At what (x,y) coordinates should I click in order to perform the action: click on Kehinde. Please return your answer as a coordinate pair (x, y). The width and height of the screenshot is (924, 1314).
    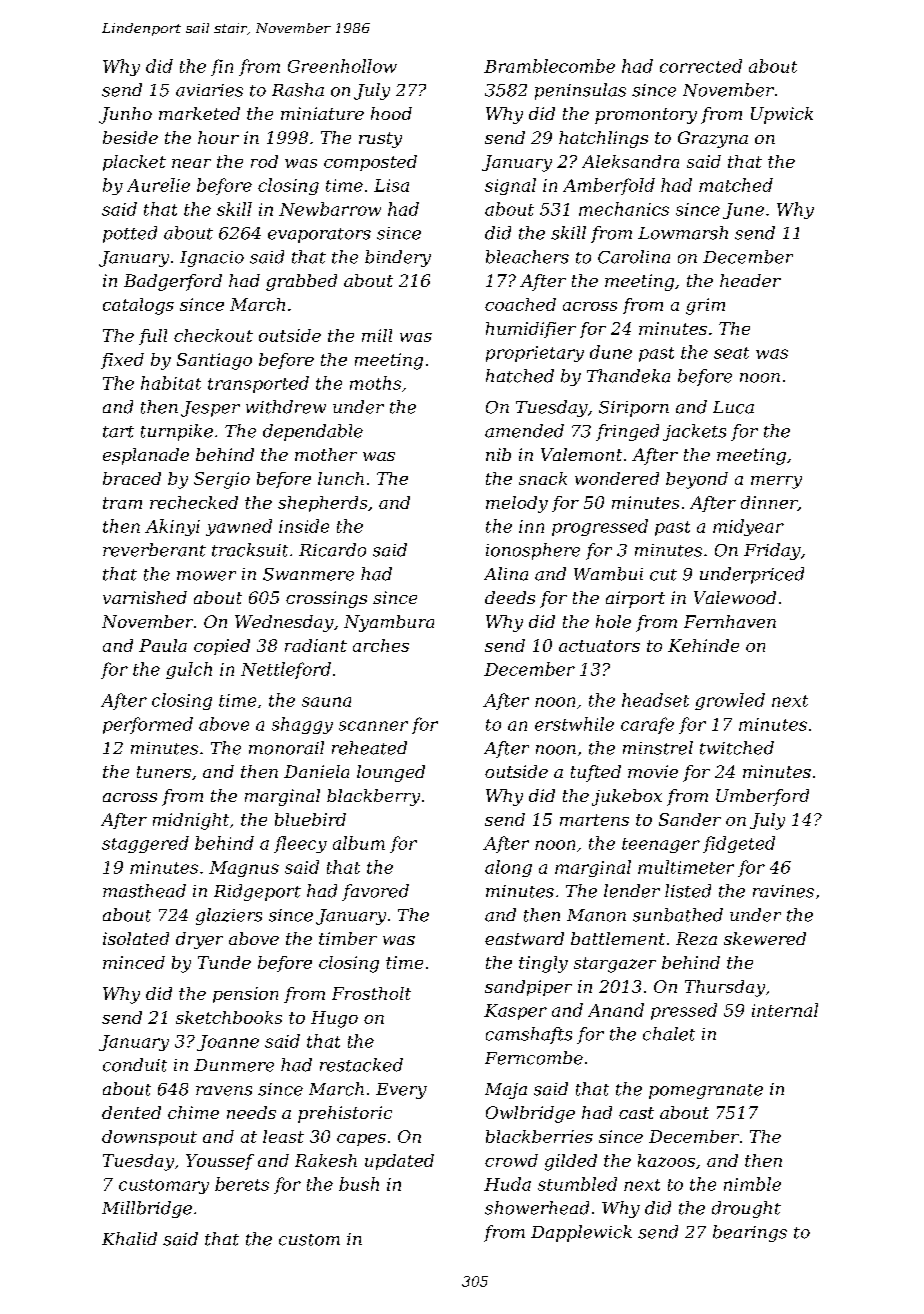
    Looking at the image, I should click on (703, 645).
